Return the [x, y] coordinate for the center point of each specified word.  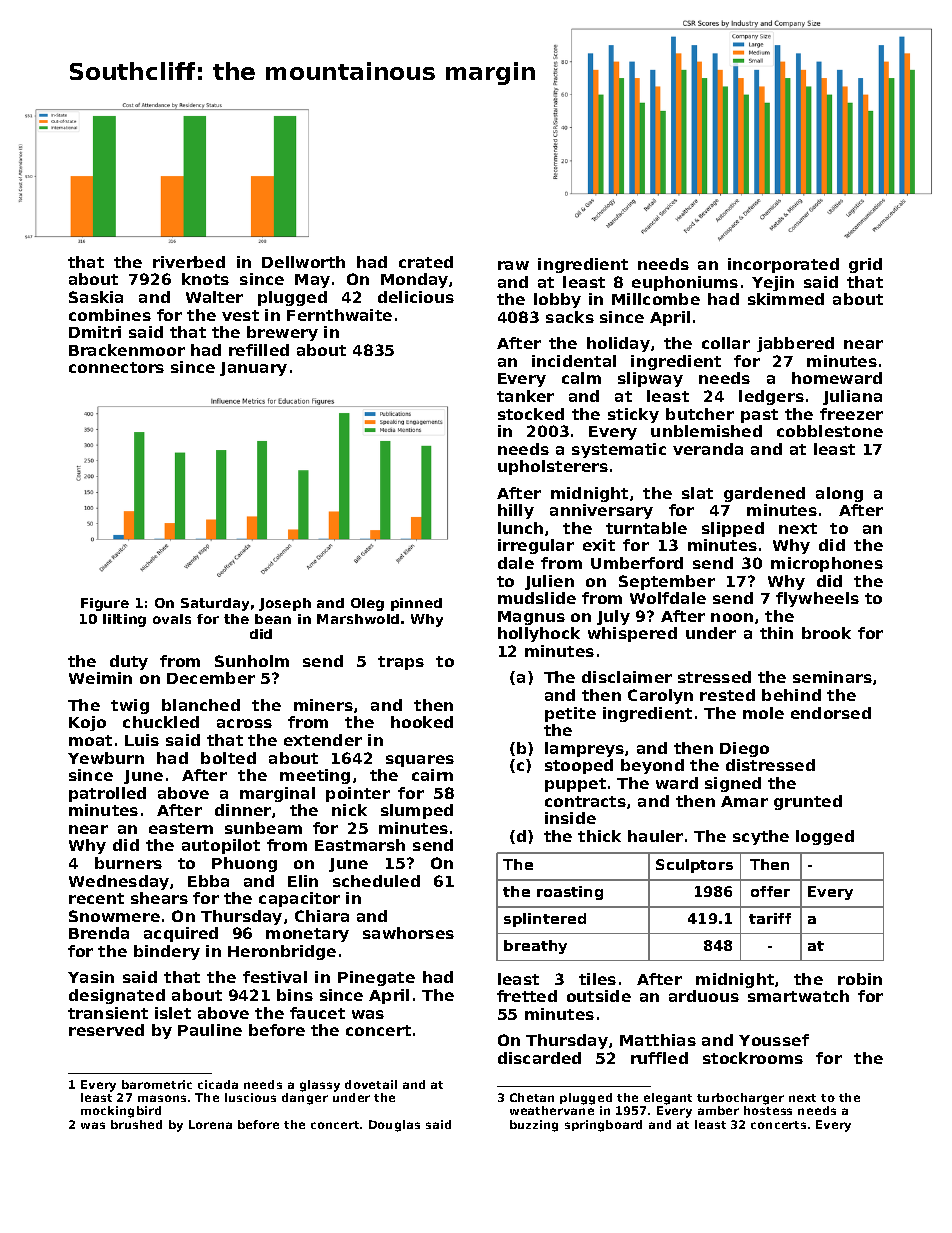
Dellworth [303, 262]
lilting [124, 620]
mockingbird [121, 1112]
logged [825, 837]
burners [128, 863]
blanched [201, 705]
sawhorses [408, 933]
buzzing [534, 1126]
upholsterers [553, 467]
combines [110, 315]
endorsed [831, 713]
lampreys [584, 749]
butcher [700, 414]
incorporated [783, 265]
